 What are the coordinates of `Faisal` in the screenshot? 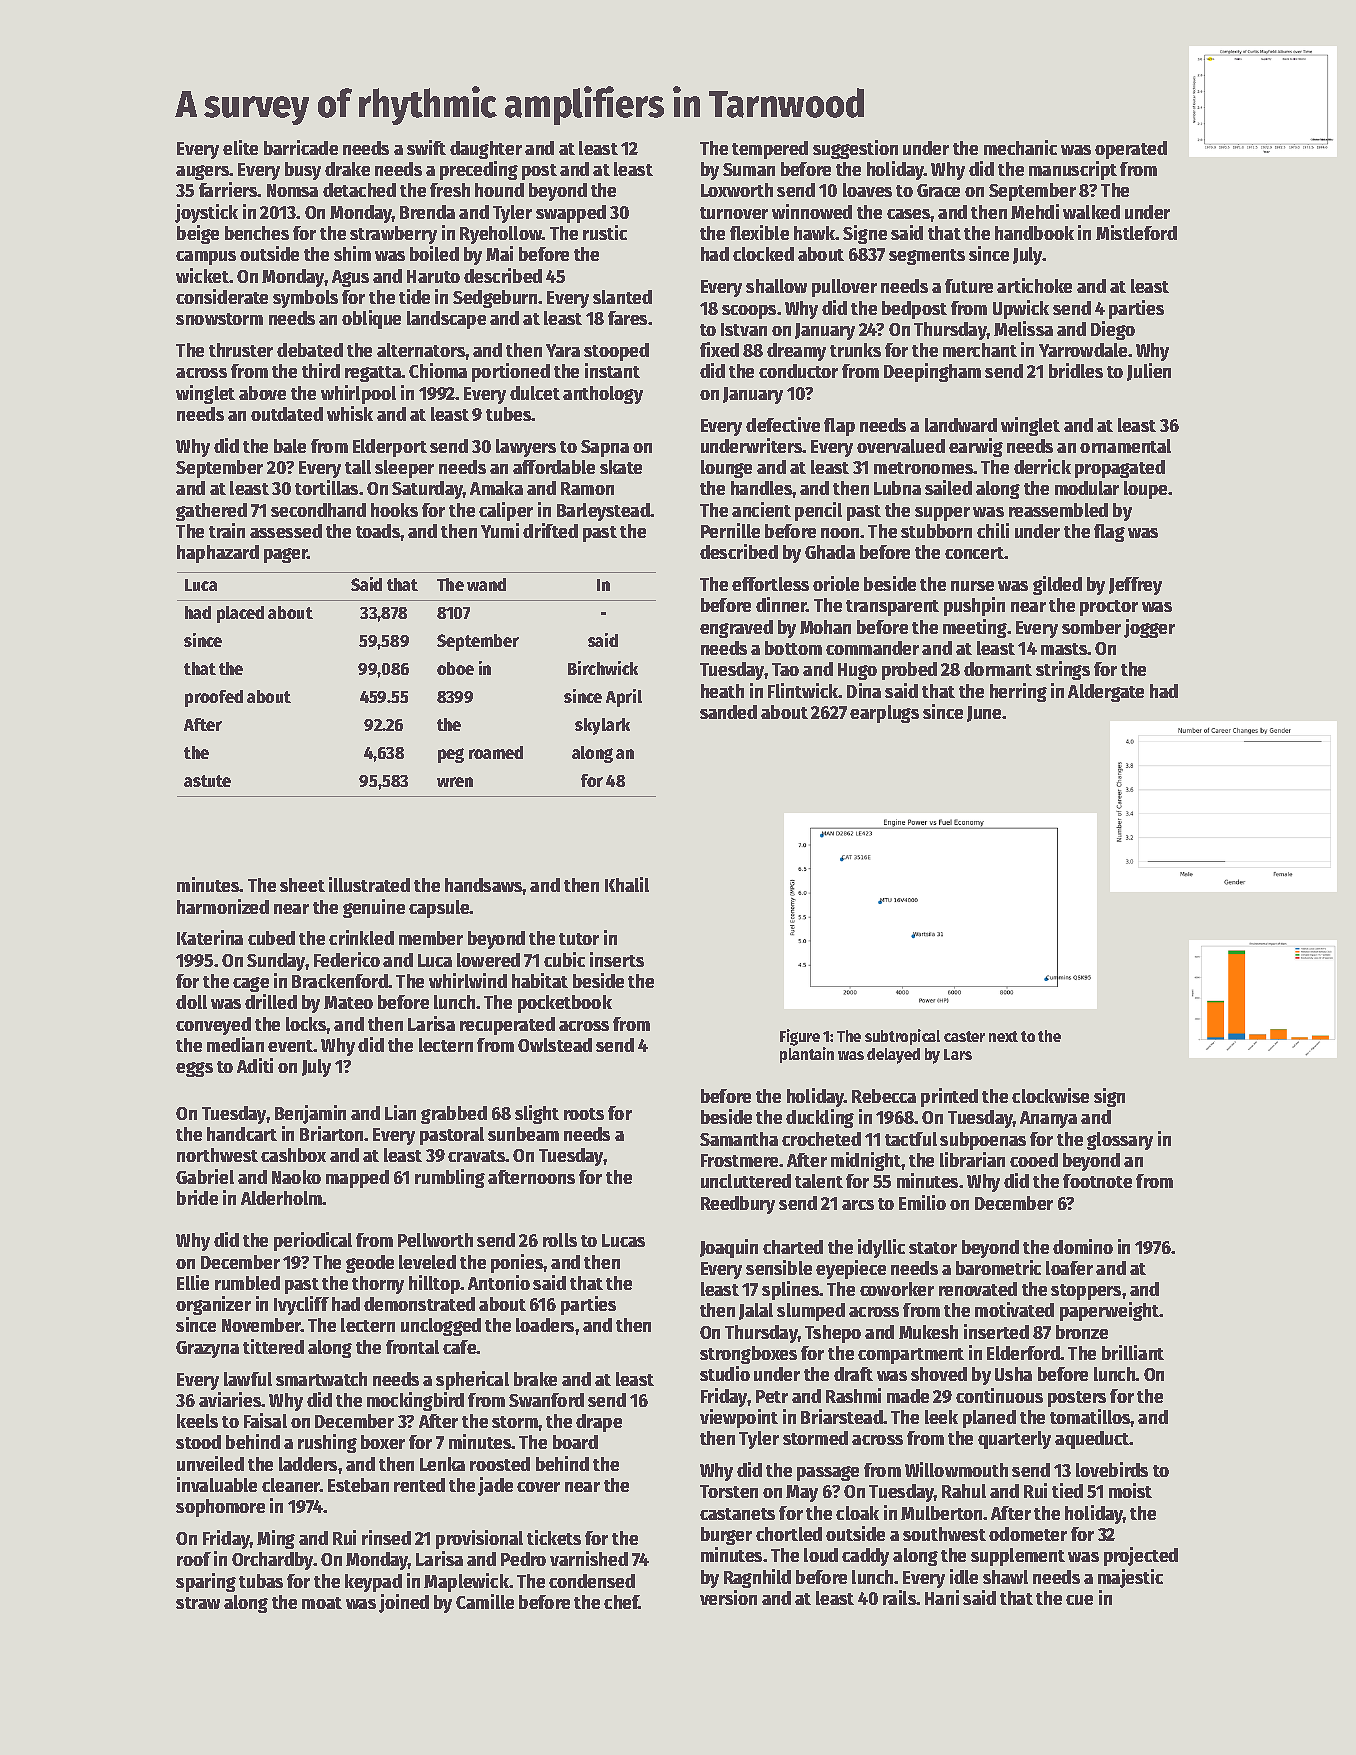 It's located at (265, 1420).
